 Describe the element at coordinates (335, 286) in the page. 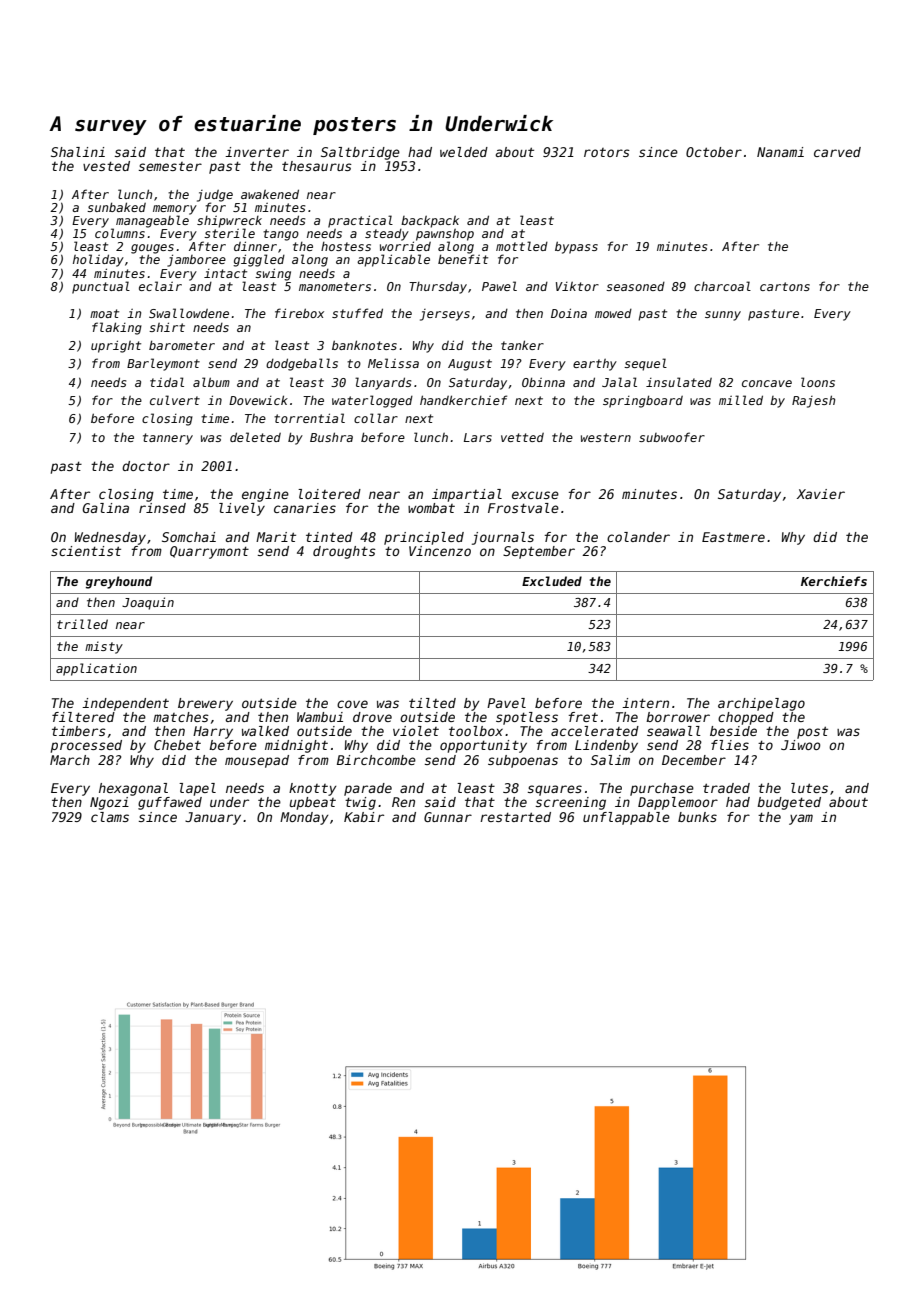

I see `manometers` at that location.
